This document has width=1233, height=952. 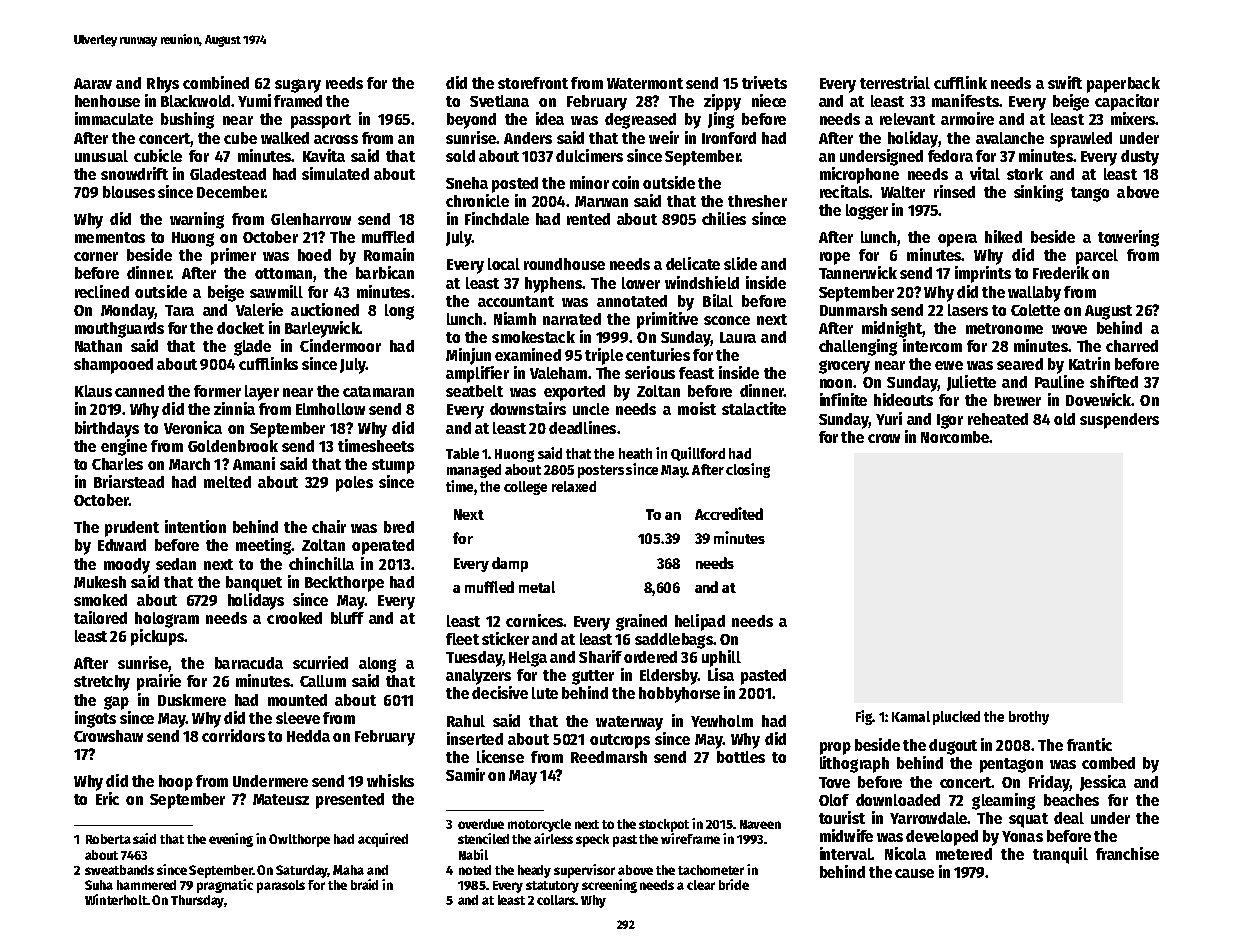 I want to click on serious, so click(x=650, y=372).
